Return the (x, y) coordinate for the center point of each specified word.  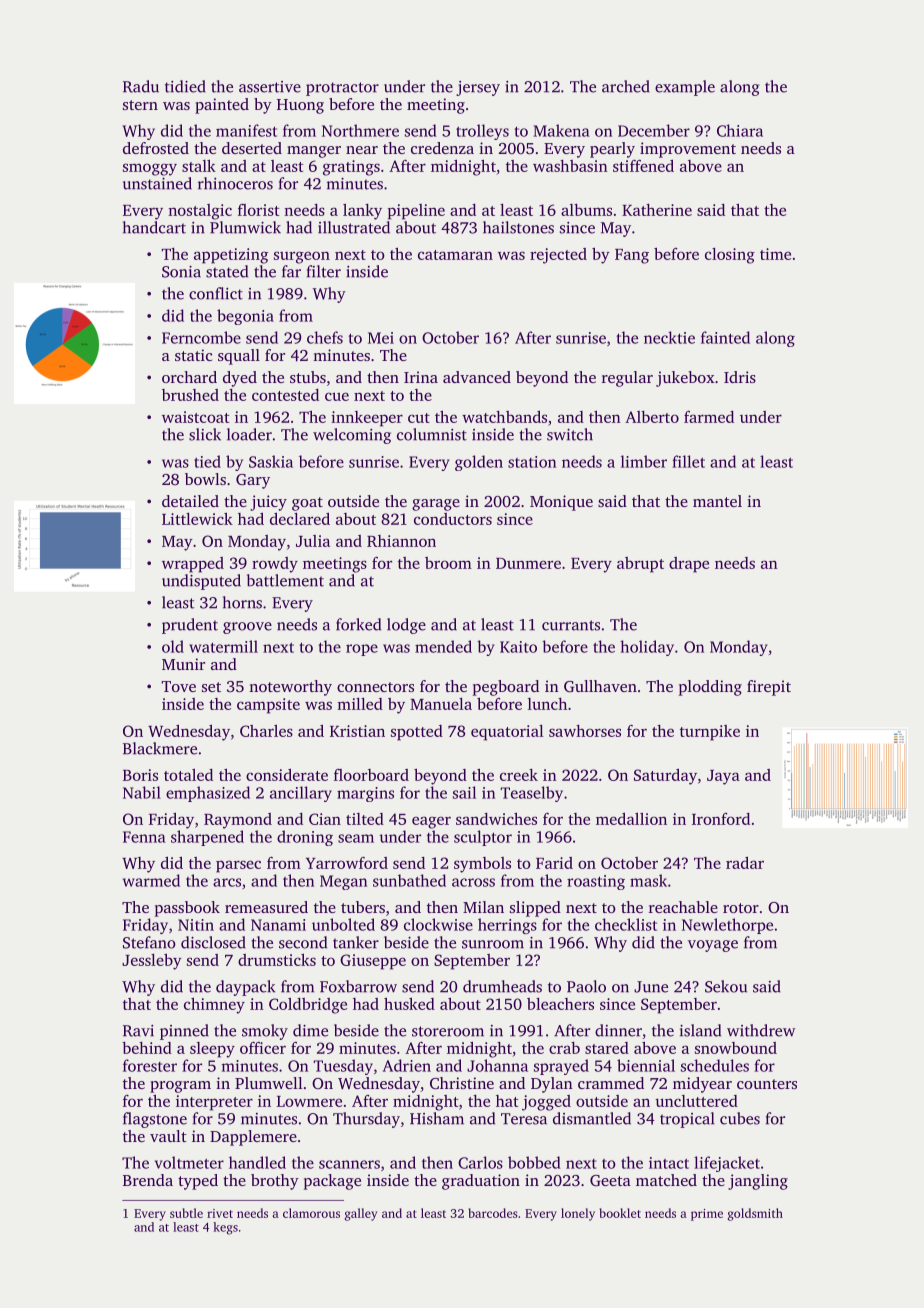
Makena (561, 130)
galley (361, 1214)
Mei (381, 338)
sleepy (212, 1050)
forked (358, 624)
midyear (702, 1085)
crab (564, 1048)
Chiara (740, 130)
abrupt (640, 565)
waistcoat (195, 417)
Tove (179, 686)
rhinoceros (235, 183)
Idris (740, 377)
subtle (186, 1213)
